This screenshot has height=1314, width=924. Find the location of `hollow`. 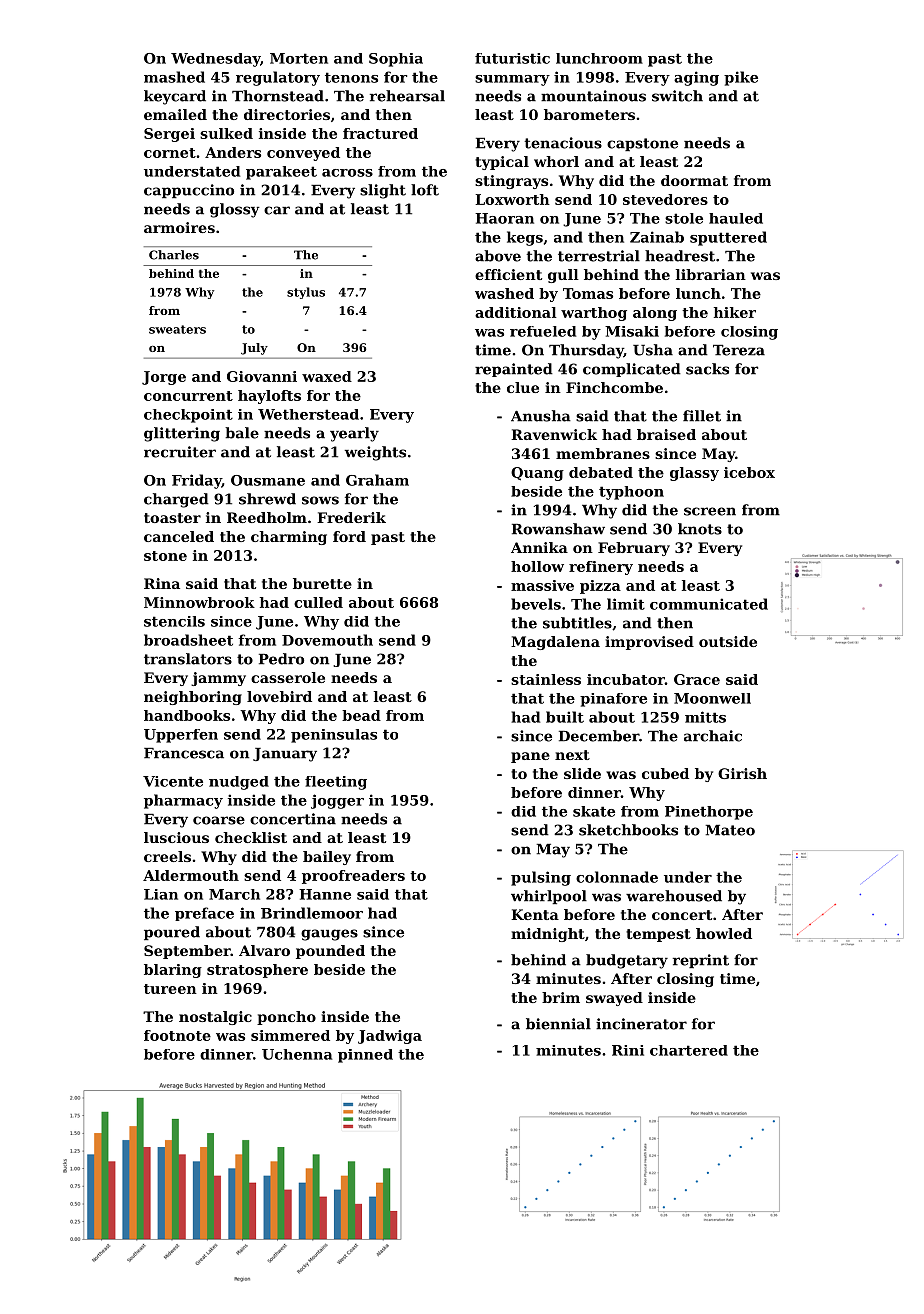

hollow is located at coordinates (537, 566).
